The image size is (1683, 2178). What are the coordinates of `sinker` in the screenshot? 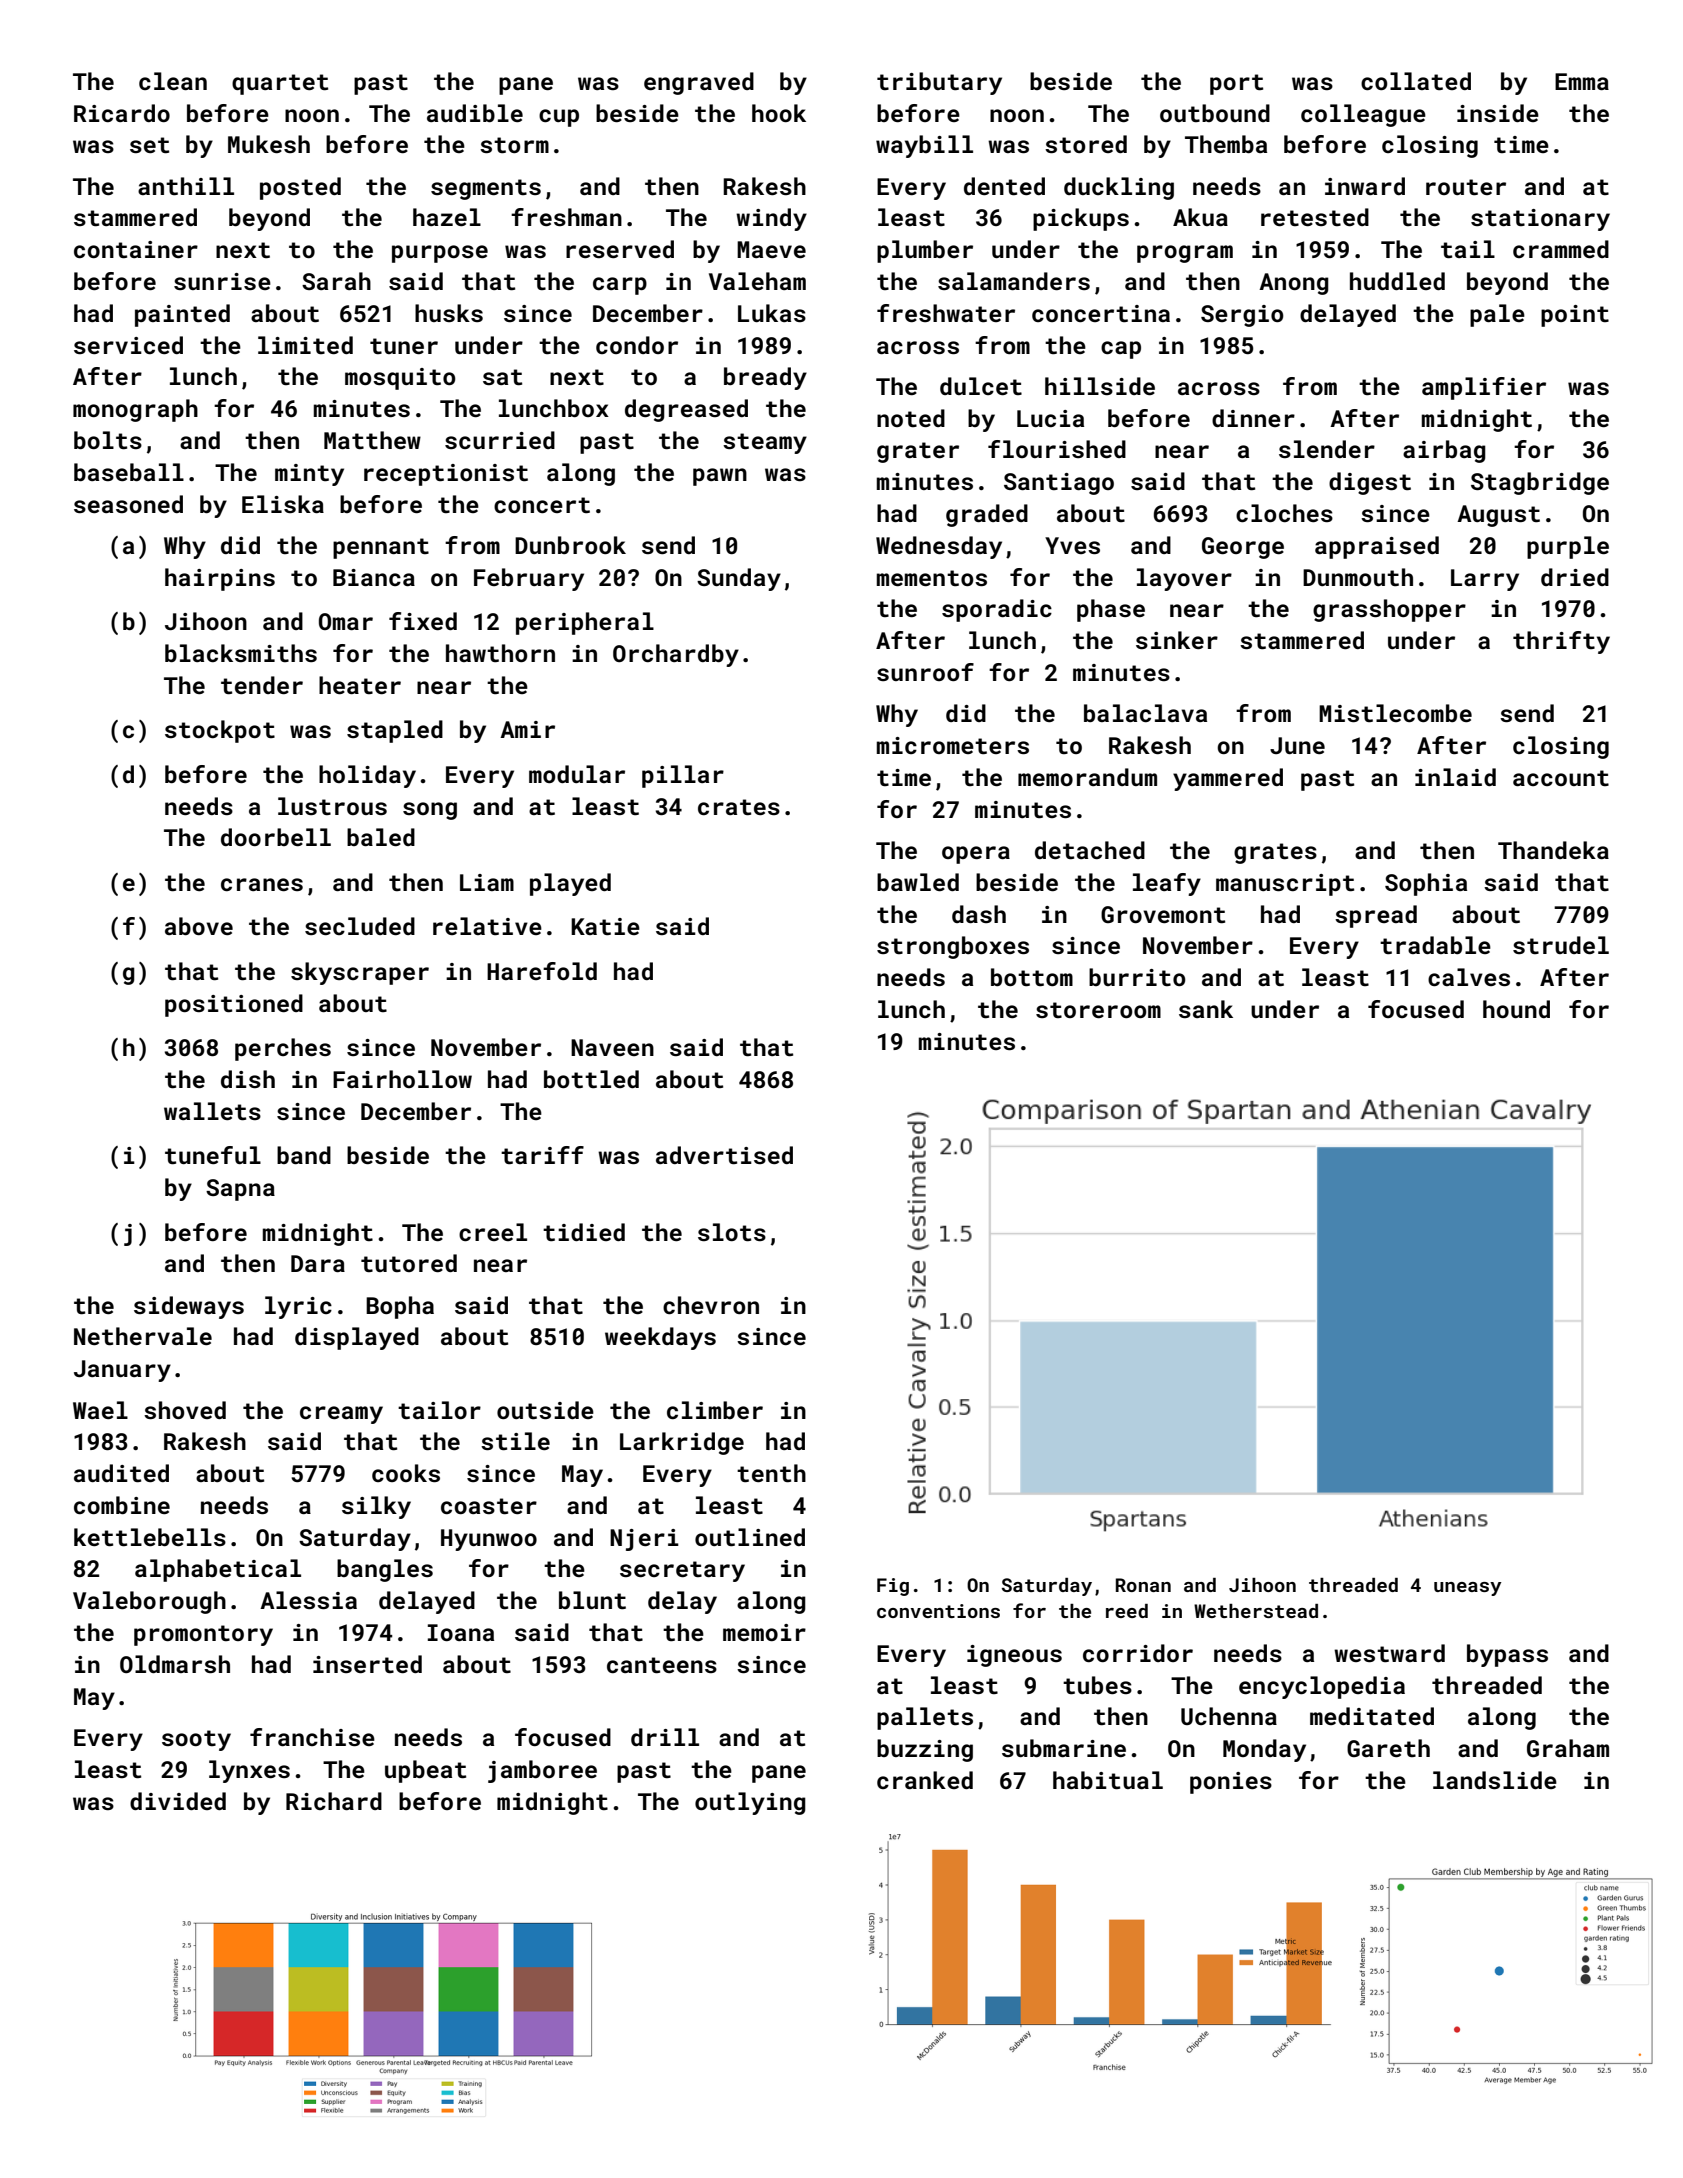 It's located at (1177, 640).
